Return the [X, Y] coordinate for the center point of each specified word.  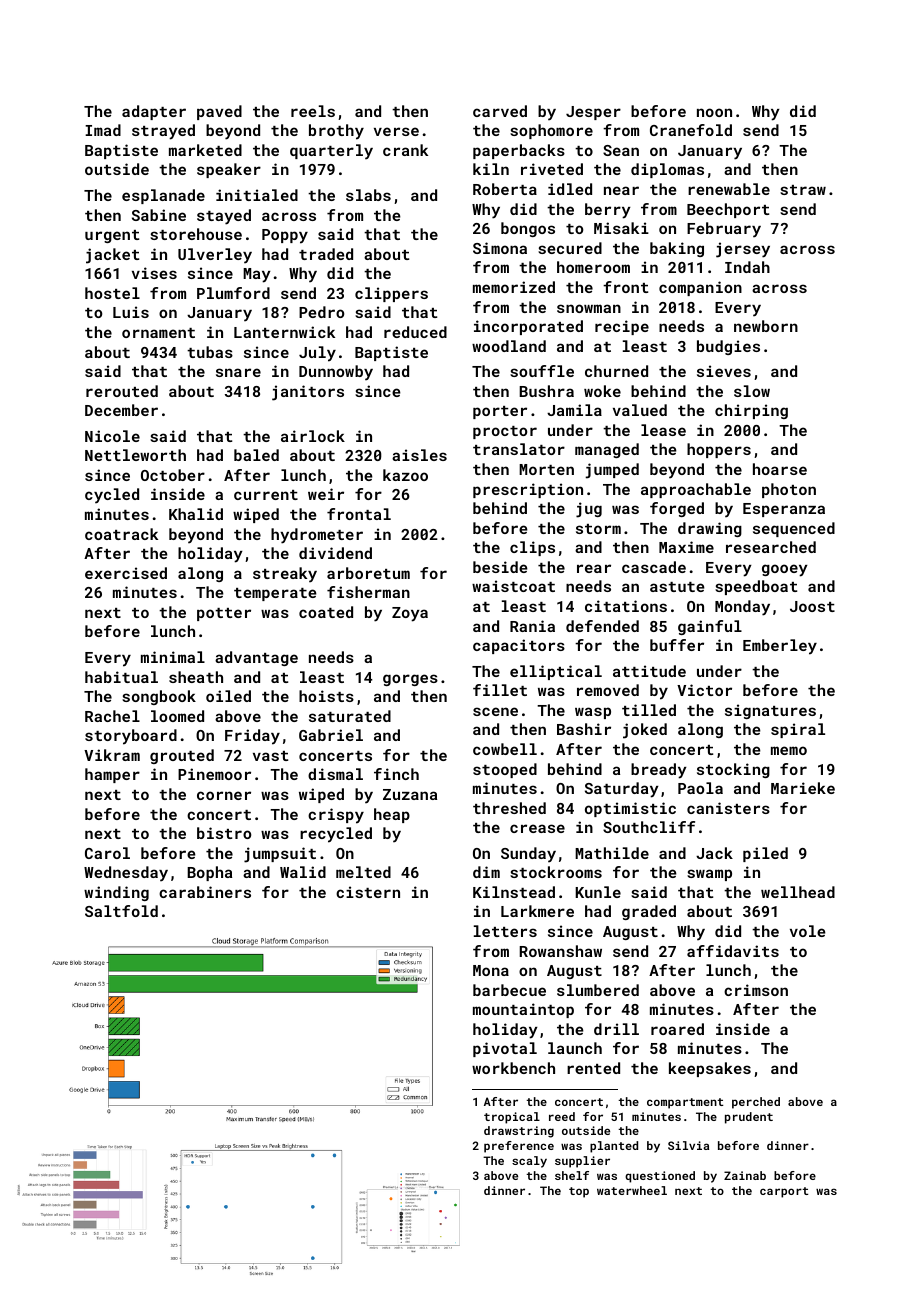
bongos [528, 229]
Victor [704, 690]
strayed [163, 132]
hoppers [719, 450]
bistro [224, 833]
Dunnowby [336, 373]
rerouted [122, 391]
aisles [419, 455]
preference [519, 1147]
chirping [751, 411]
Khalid [196, 514]
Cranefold [691, 130]
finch [396, 774]
